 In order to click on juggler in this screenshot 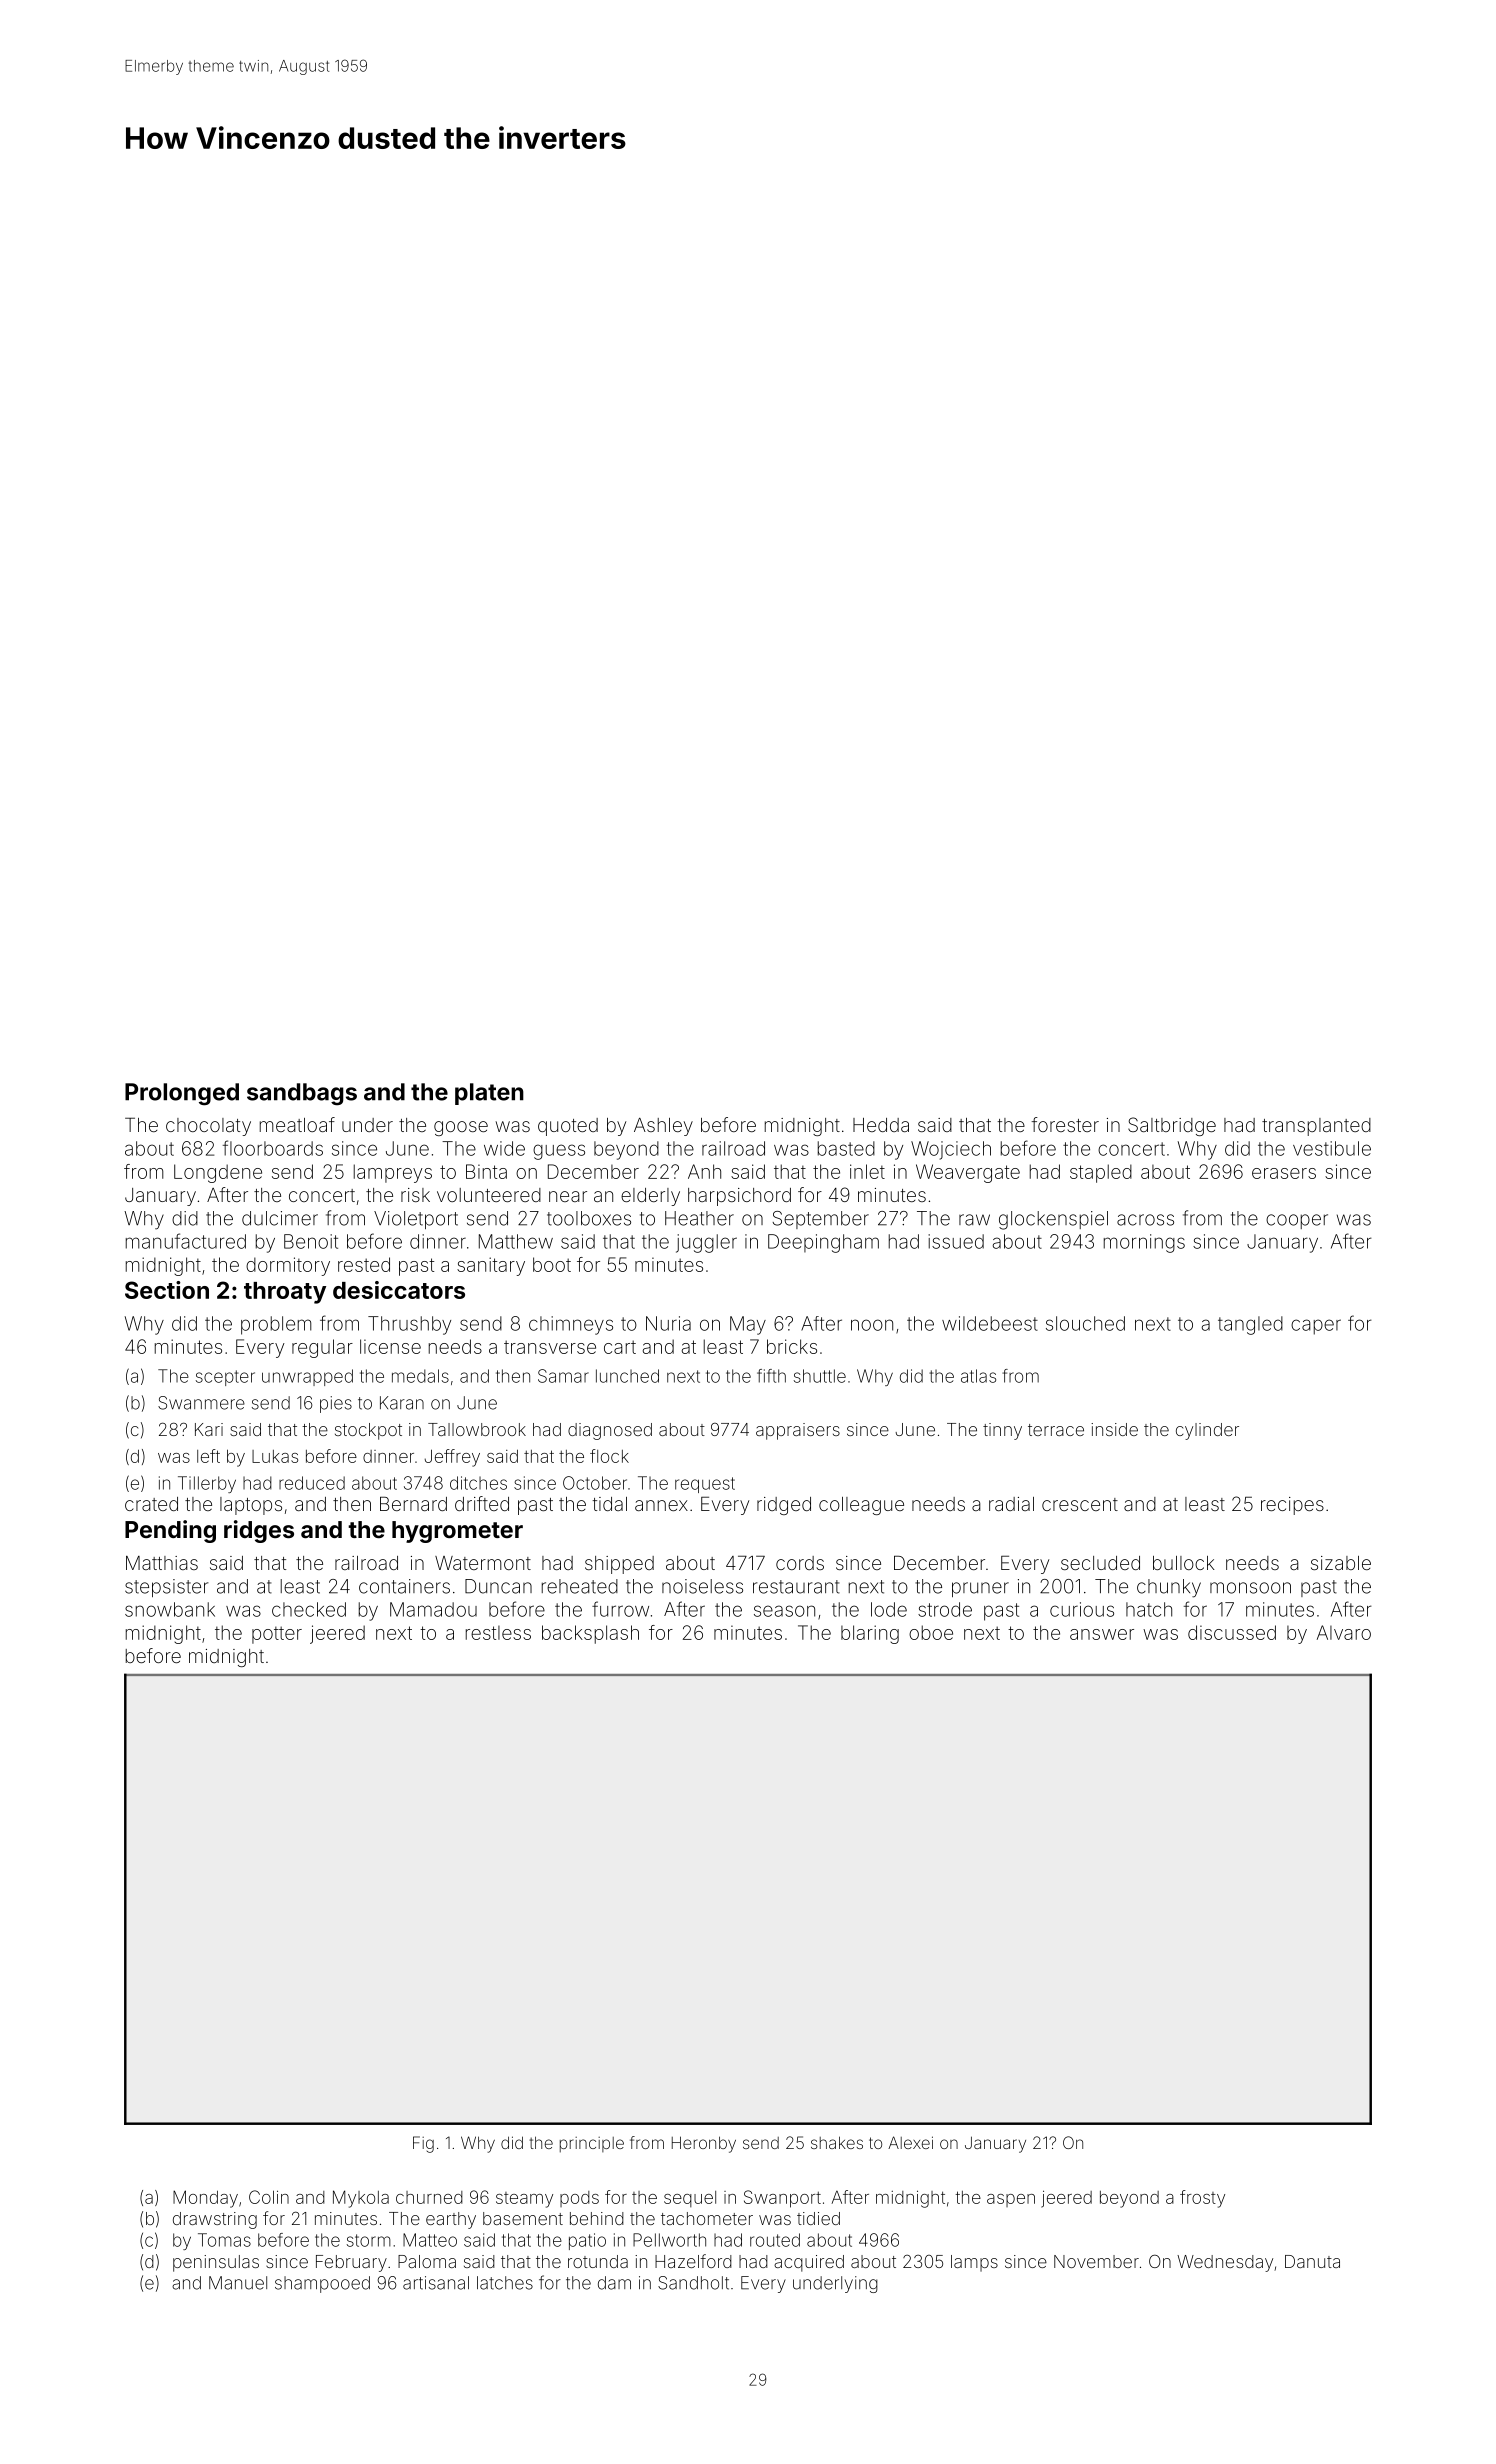, I will do `click(706, 1243)`.
